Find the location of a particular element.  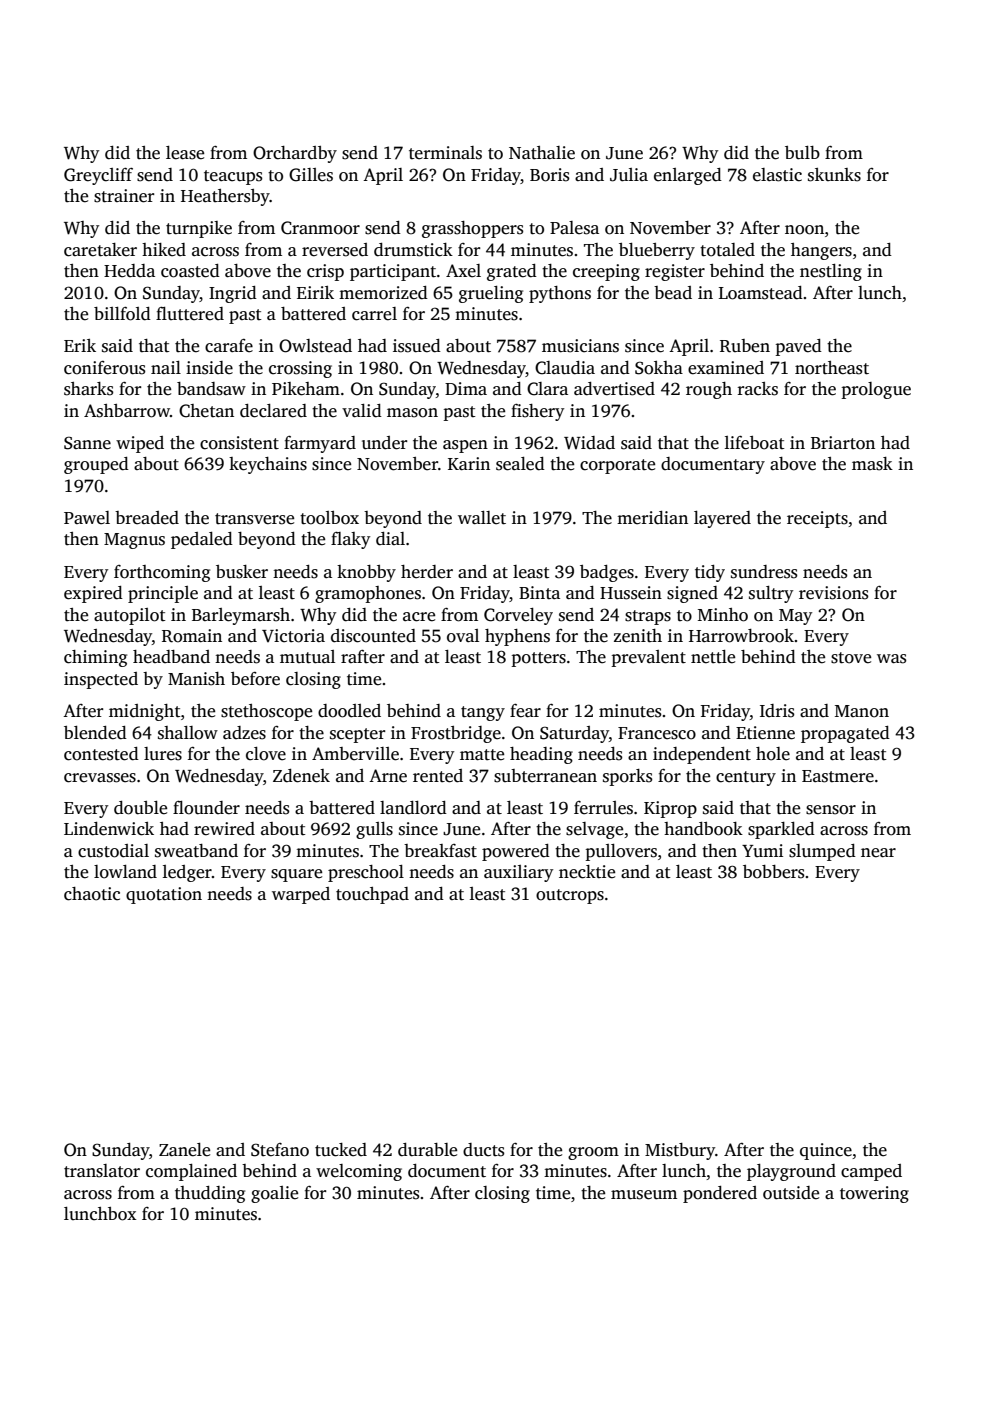

clove is located at coordinates (266, 754).
